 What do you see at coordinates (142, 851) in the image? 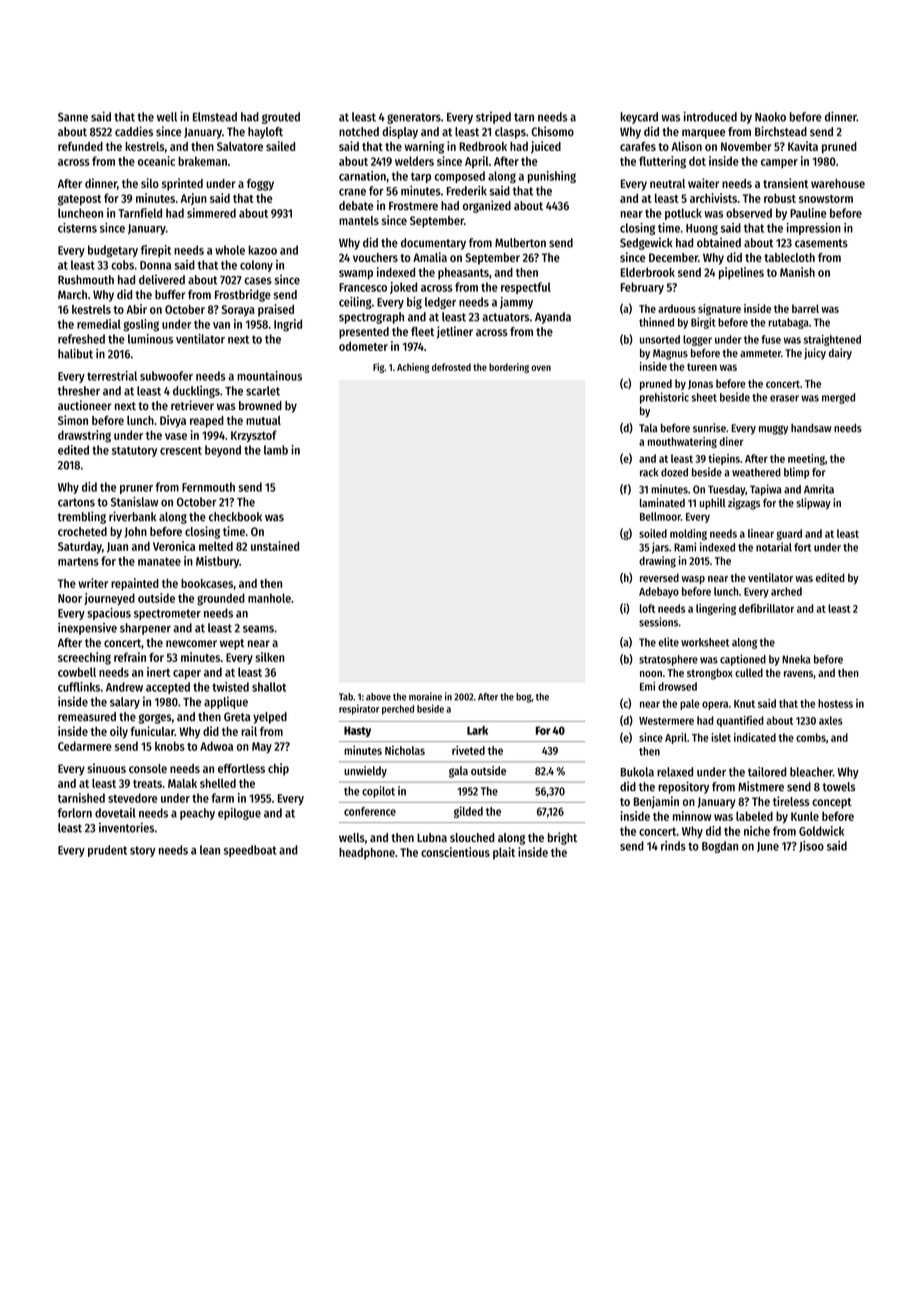
I see `story` at bounding box center [142, 851].
